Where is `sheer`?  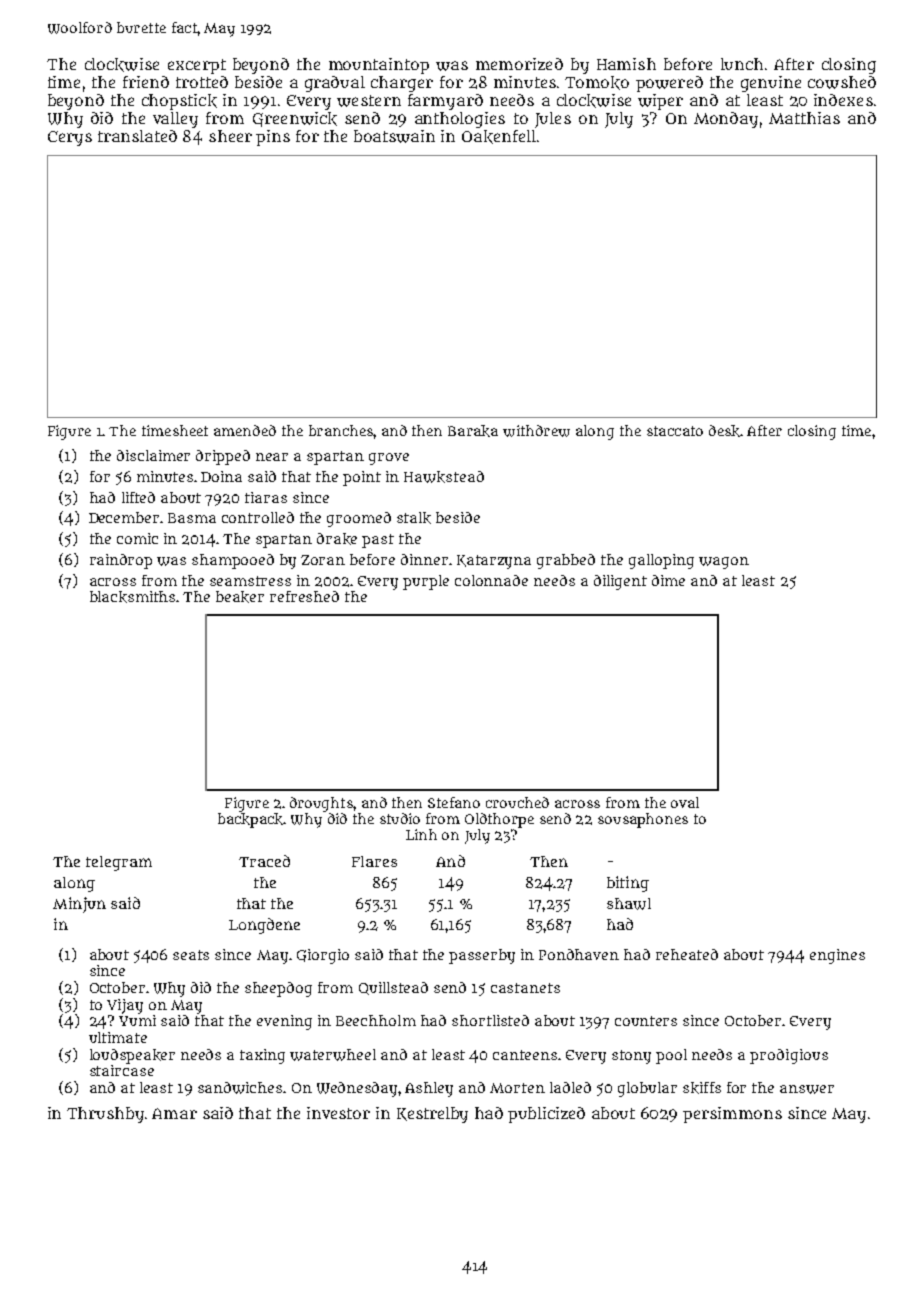
sheer is located at coordinates (230, 136).
